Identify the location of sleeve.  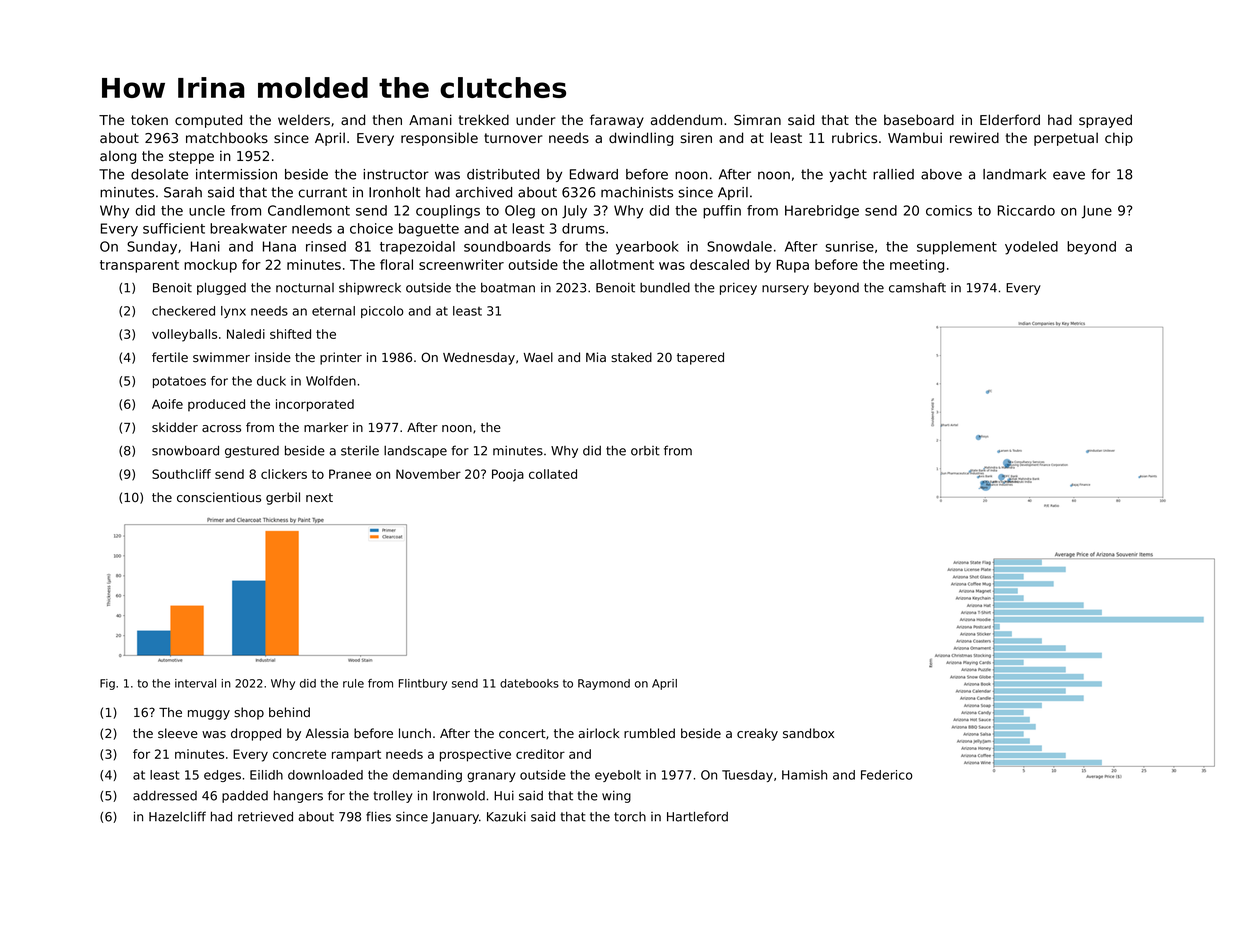
(178, 733).
